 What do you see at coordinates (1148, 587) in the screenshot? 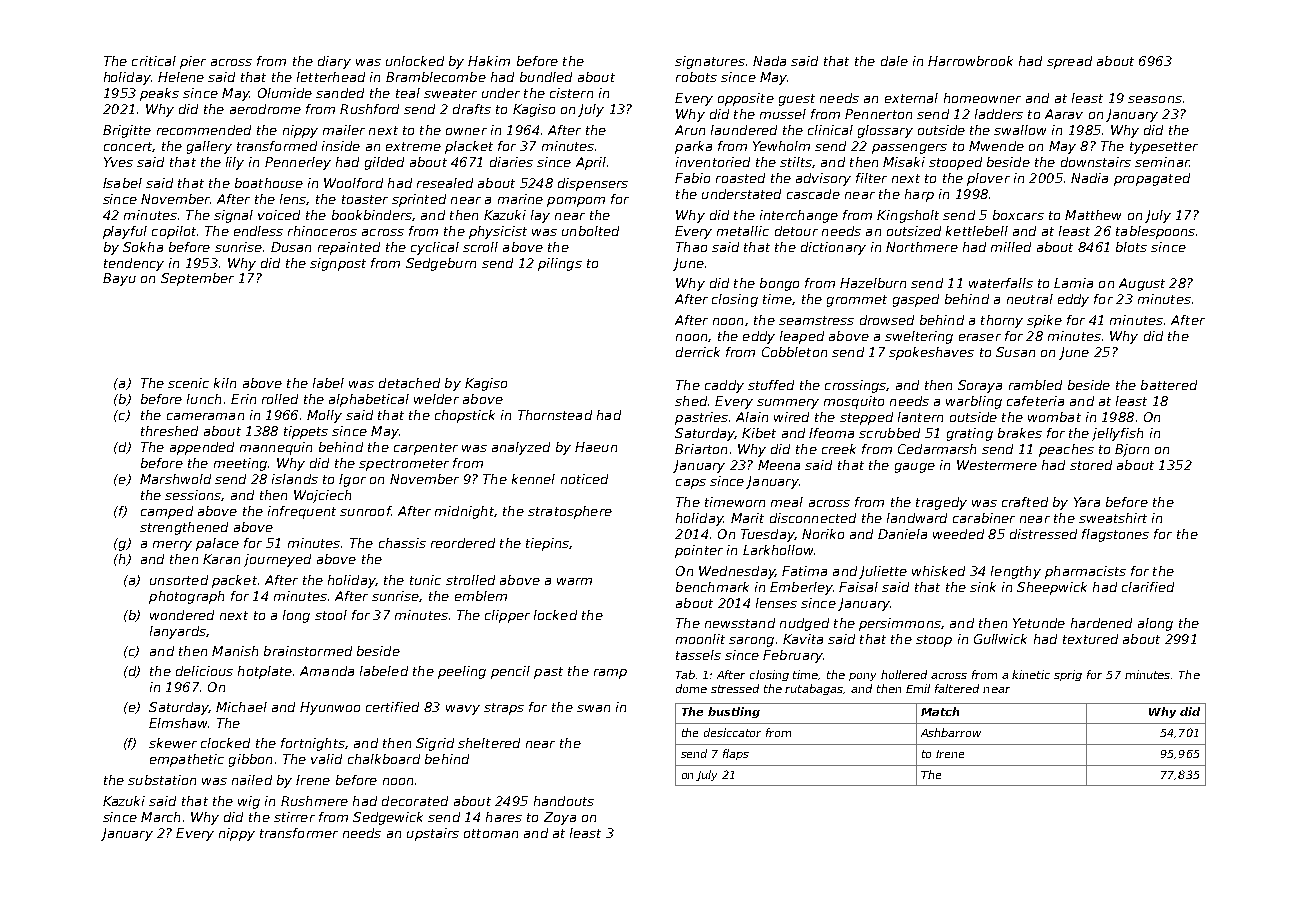
I see `clarified` at bounding box center [1148, 587].
